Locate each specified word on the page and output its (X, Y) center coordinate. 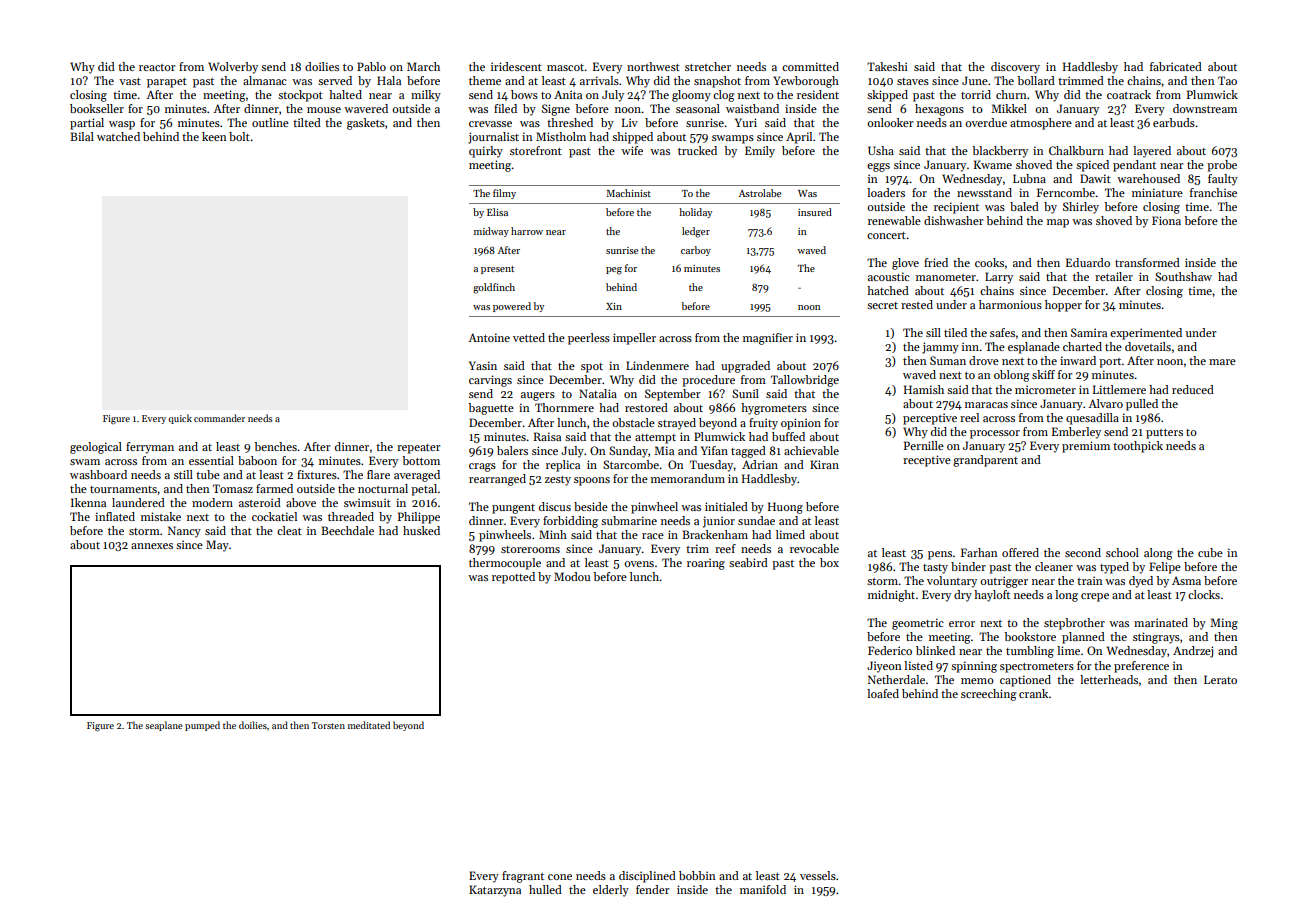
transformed (1147, 262)
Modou (572, 576)
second (1083, 552)
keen (214, 136)
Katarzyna (495, 891)
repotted (513, 578)
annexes (152, 546)
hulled (545, 889)
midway (491, 232)
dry (963, 596)
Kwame (993, 164)
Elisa (497, 212)
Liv (630, 122)
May (217, 546)
